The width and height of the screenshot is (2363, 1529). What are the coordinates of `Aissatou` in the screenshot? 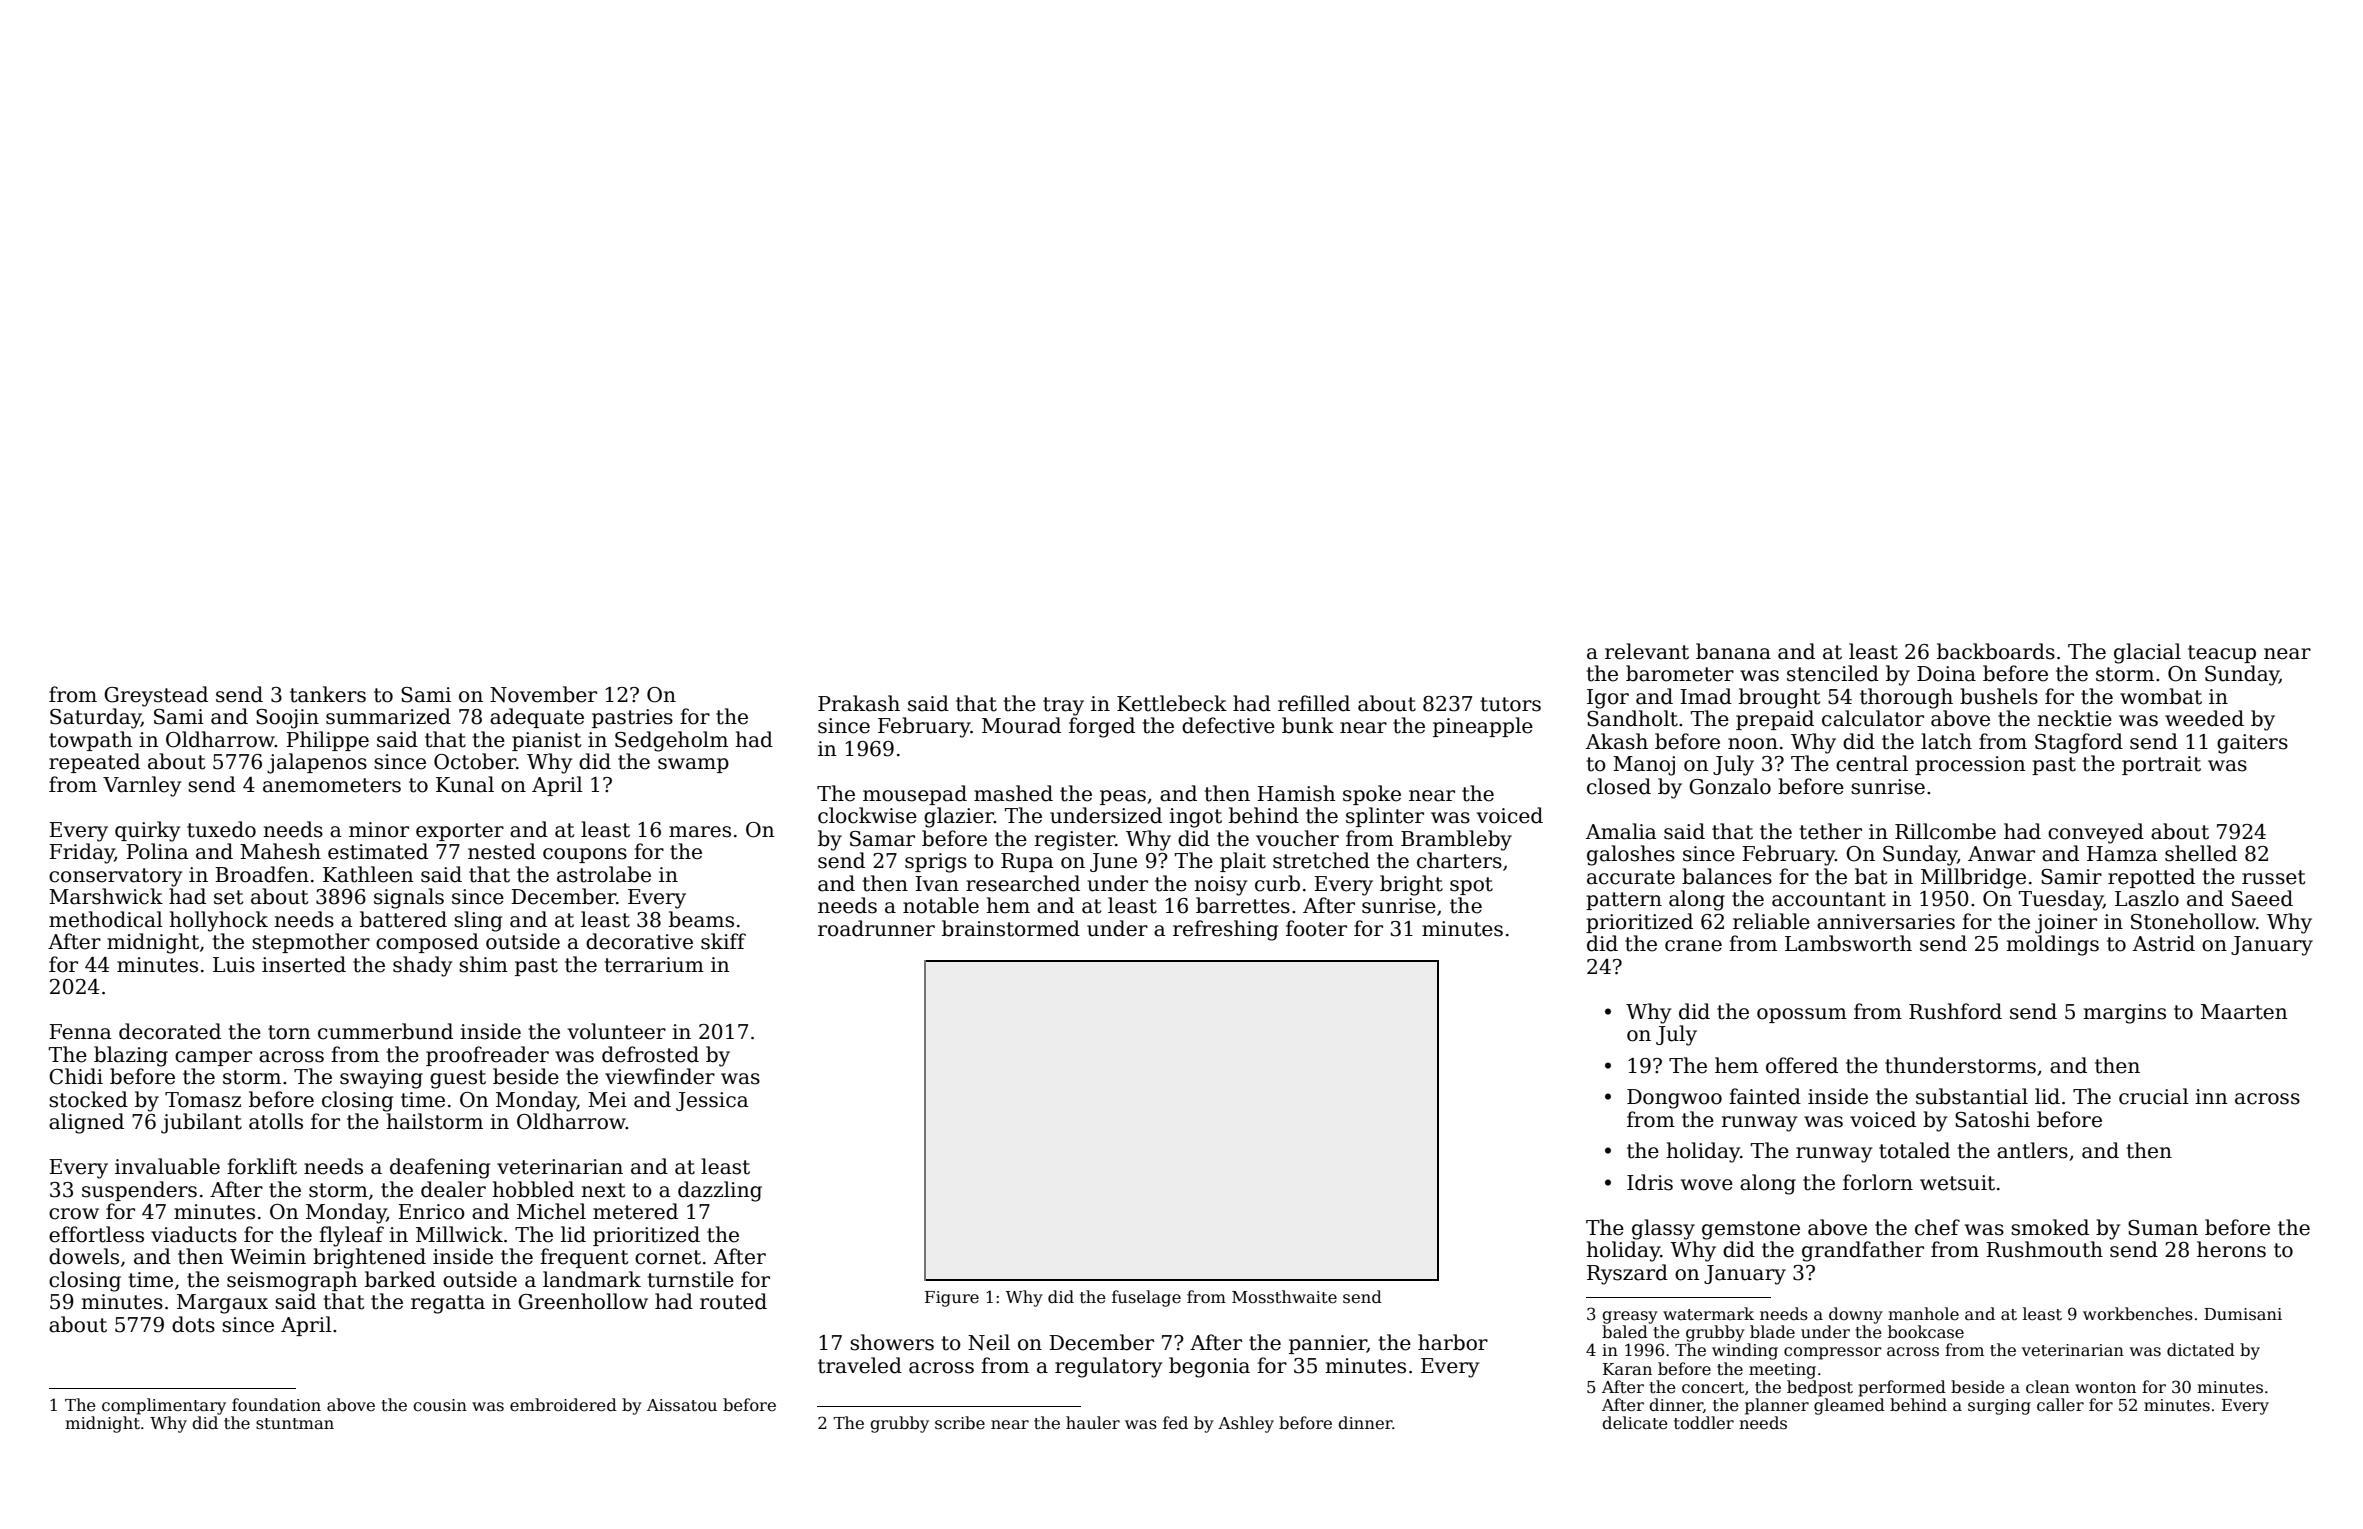 It's located at (682, 1405).
